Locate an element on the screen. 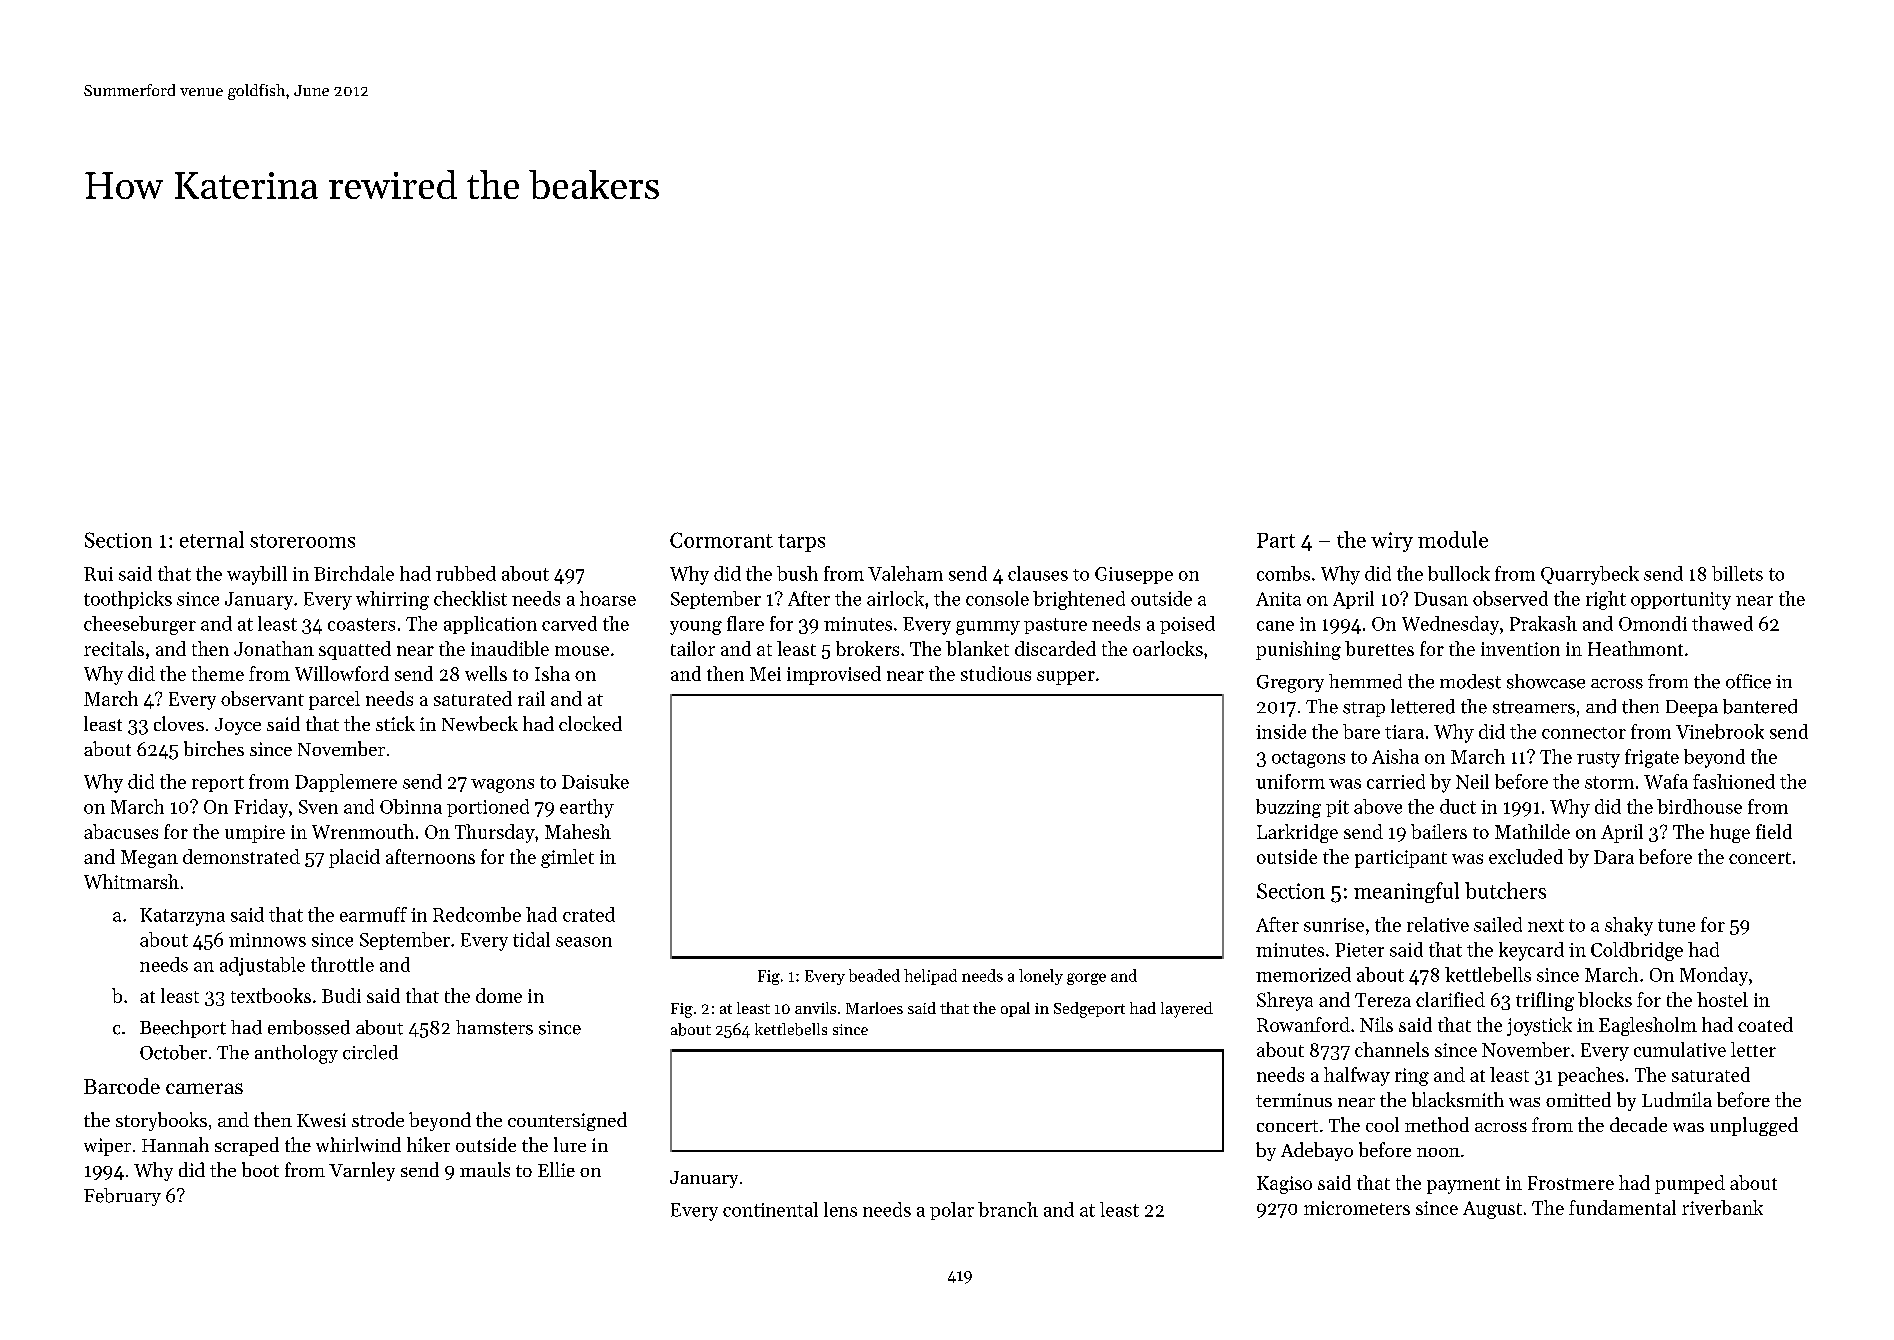 This screenshot has height=1340, width=1894. Vinebrook is located at coordinates (1720, 731).
